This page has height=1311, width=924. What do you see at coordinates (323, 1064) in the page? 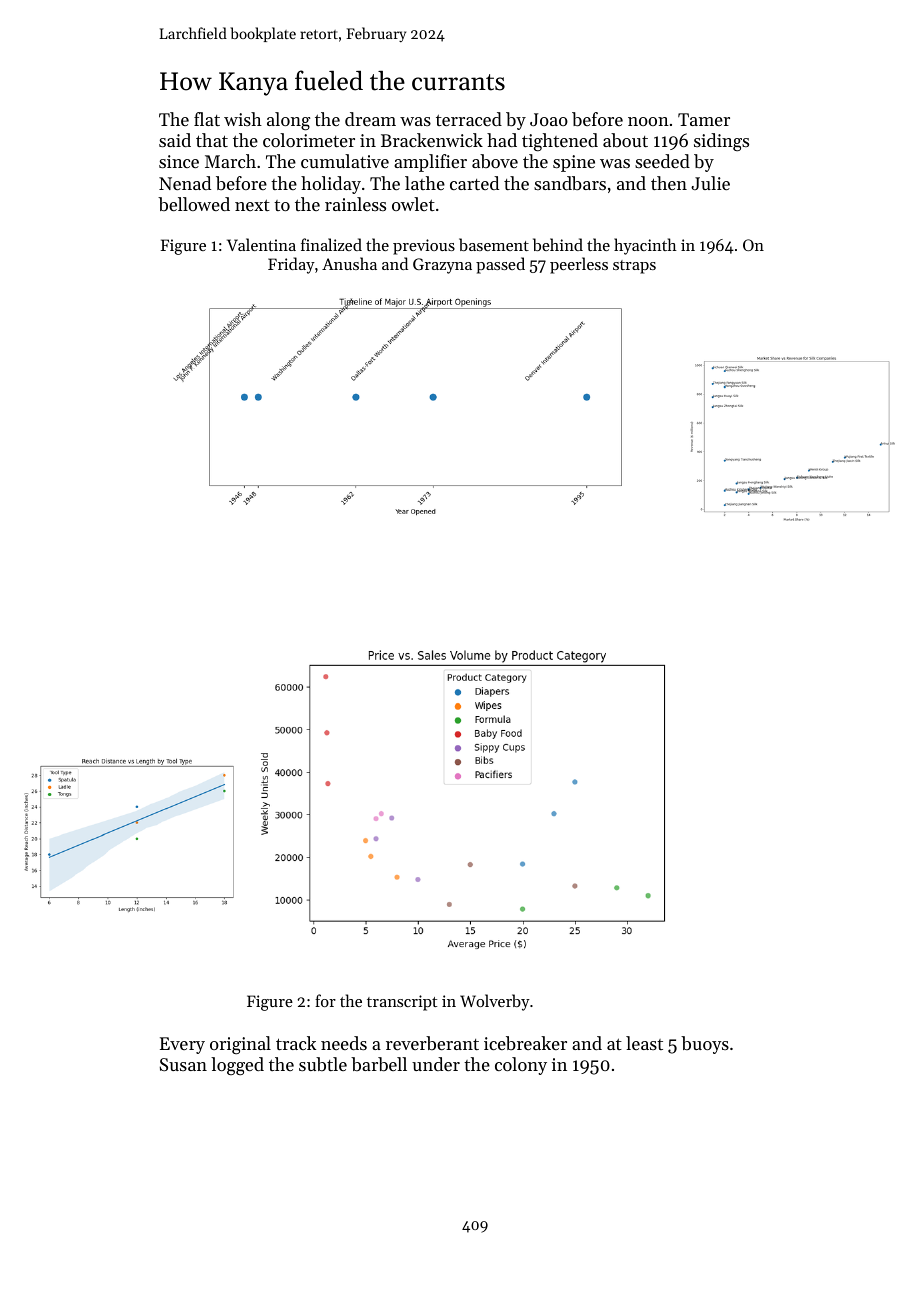
I see `subtle` at bounding box center [323, 1064].
